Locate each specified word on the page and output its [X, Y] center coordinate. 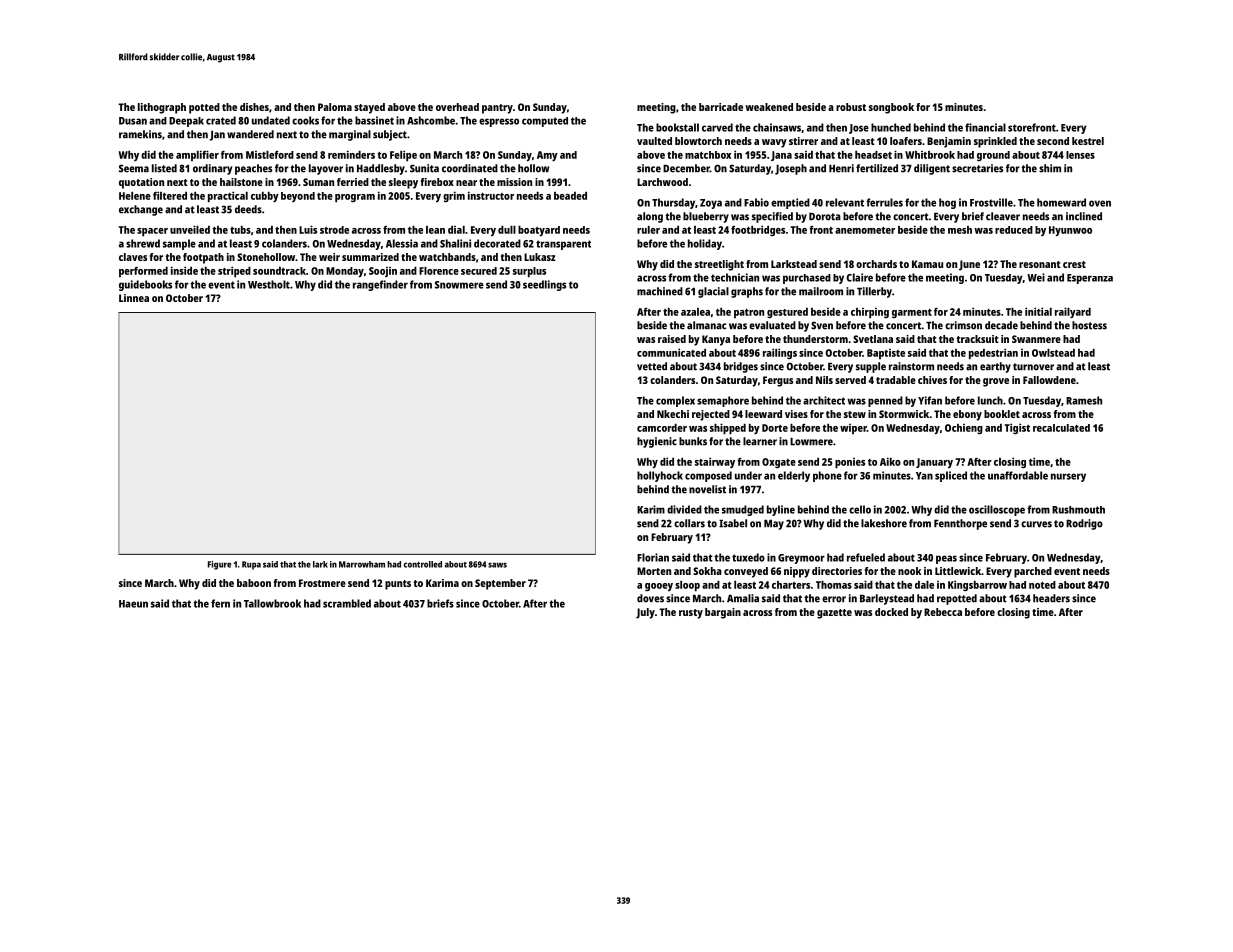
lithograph [162, 108]
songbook [891, 108]
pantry [497, 109]
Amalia [743, 598]
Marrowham [362, 564]
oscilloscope [997, 510]
